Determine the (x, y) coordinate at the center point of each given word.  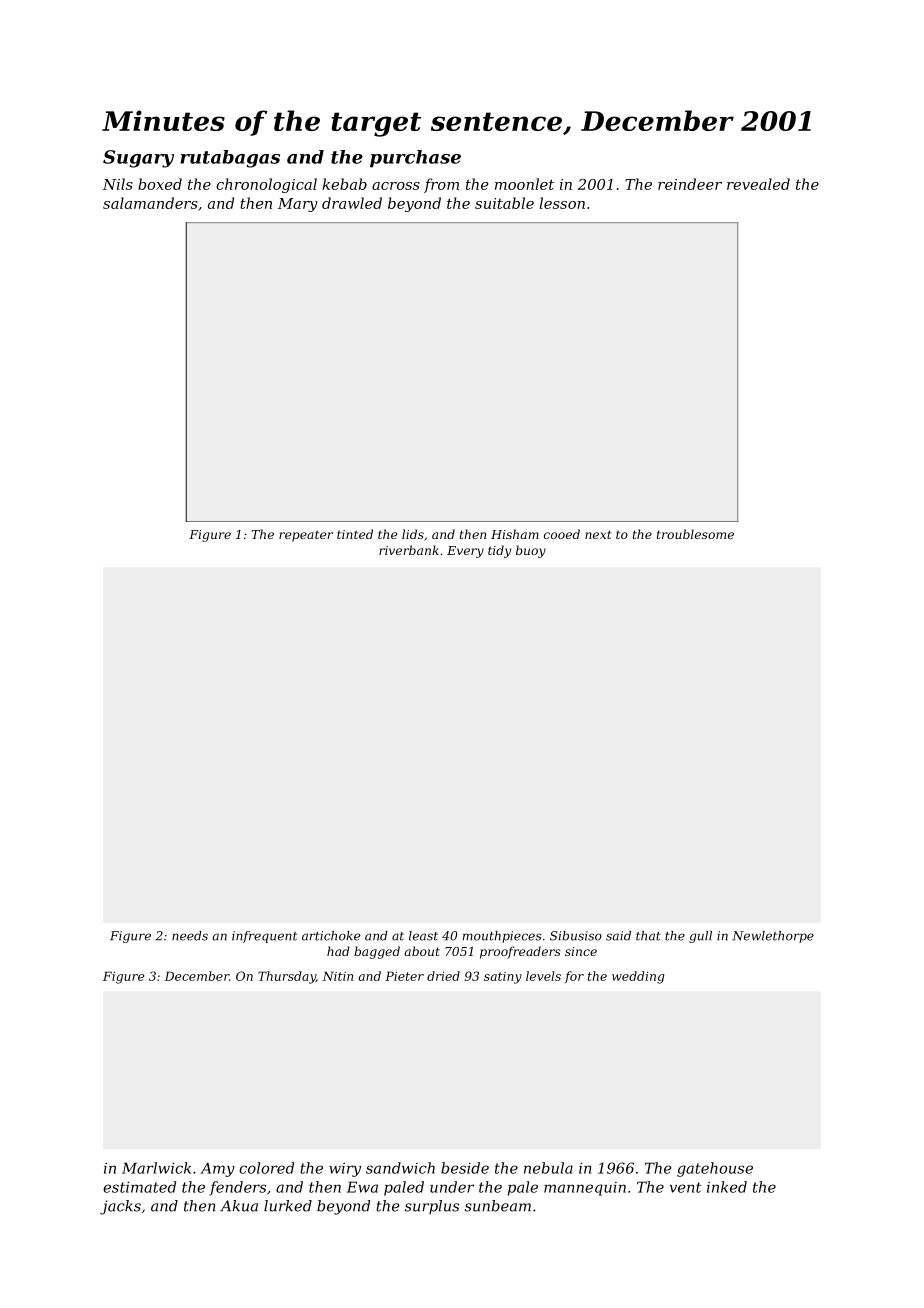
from (441, 185)
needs (190, 936)
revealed (758, 184)
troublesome (695, 534)
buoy (531, 551)
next (598, 534)
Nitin (337, 976)
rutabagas (230, 159)
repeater (306, 536)
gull (700, 937)
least (423, 936)
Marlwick (156, 1168)
